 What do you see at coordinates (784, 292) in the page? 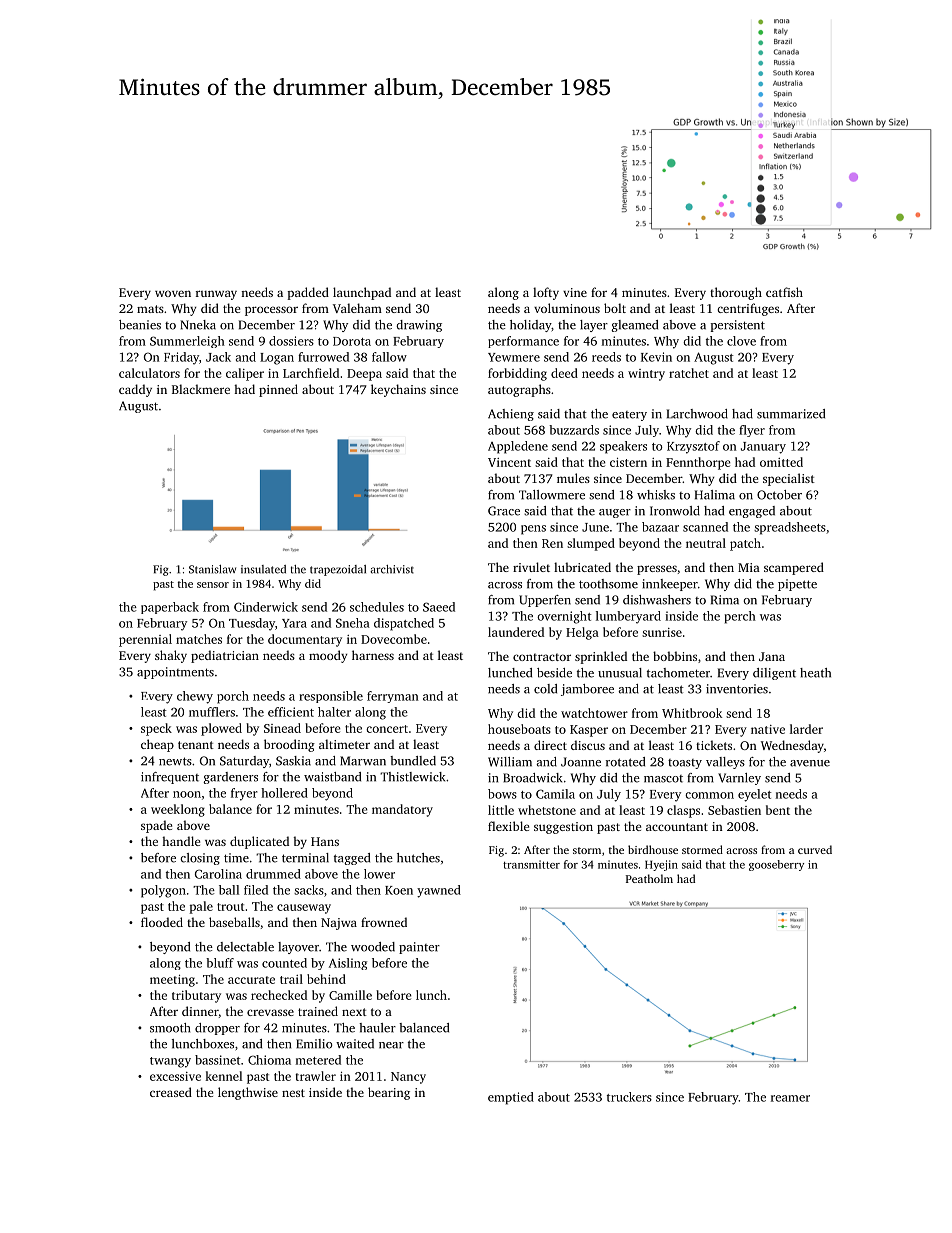
I see `catfish` at bounding box center [784, 292].
